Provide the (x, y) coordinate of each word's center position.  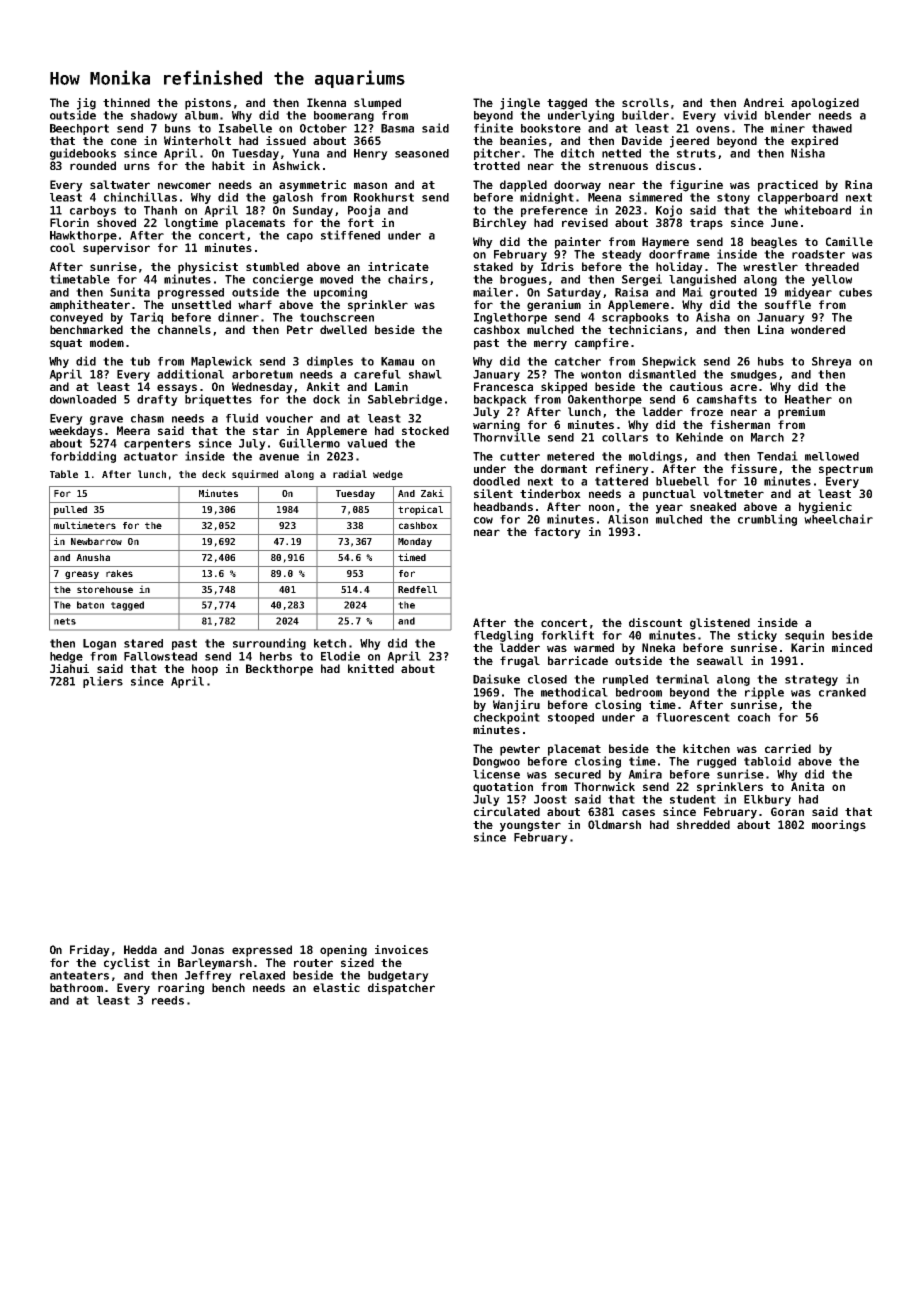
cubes (855, 292)
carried (788, 748)
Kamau (397, 361)
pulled (70, 510)
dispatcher (401, 989)
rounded (93, 165)
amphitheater (90, 306)
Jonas (207, 949)
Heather (808, 399)
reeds (168, 1000)
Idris (557, 266)
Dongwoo (496, 762)
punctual (669, 495)
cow (483, 520)
